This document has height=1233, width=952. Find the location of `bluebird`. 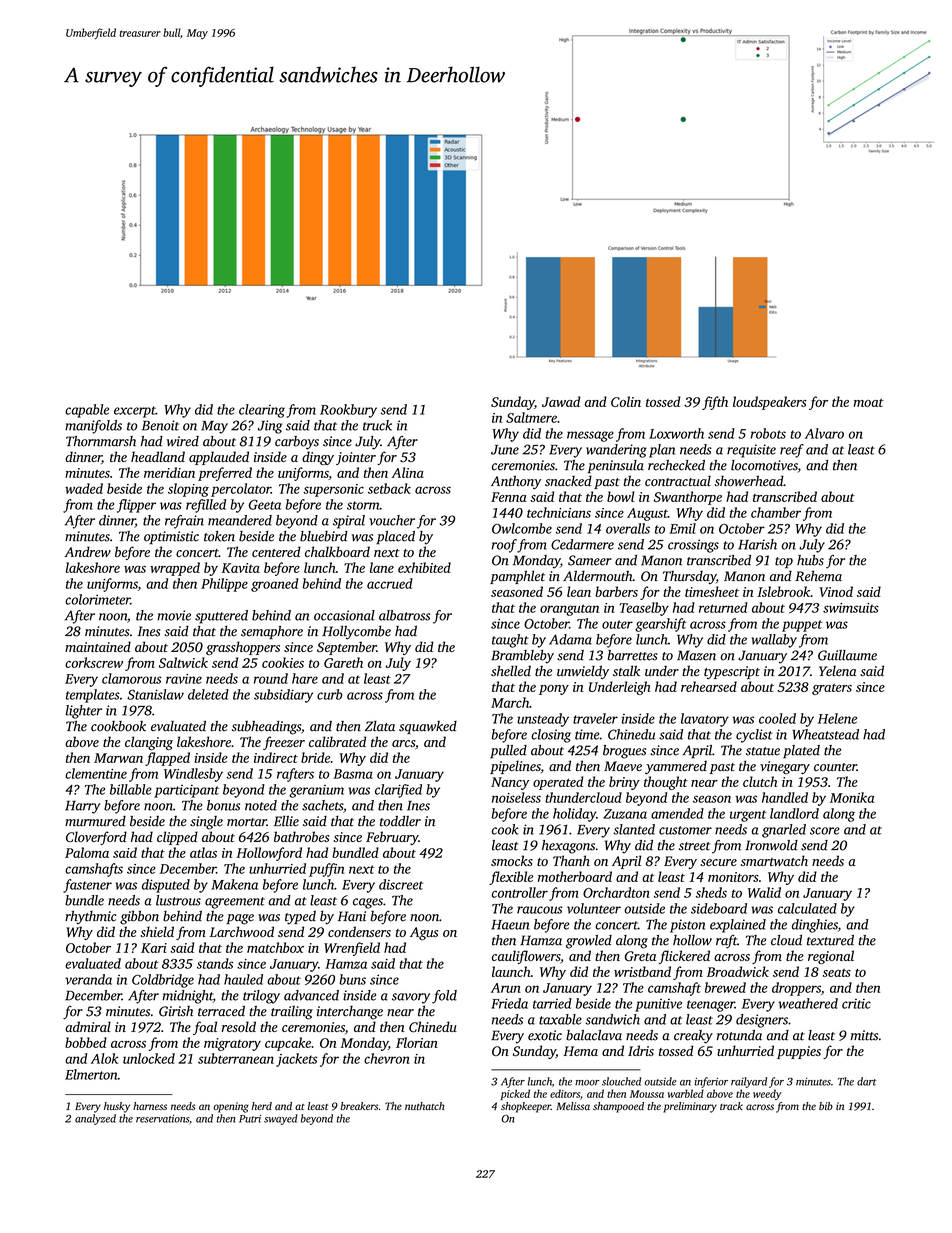

bluebird is located at coordinates (324, 536).
